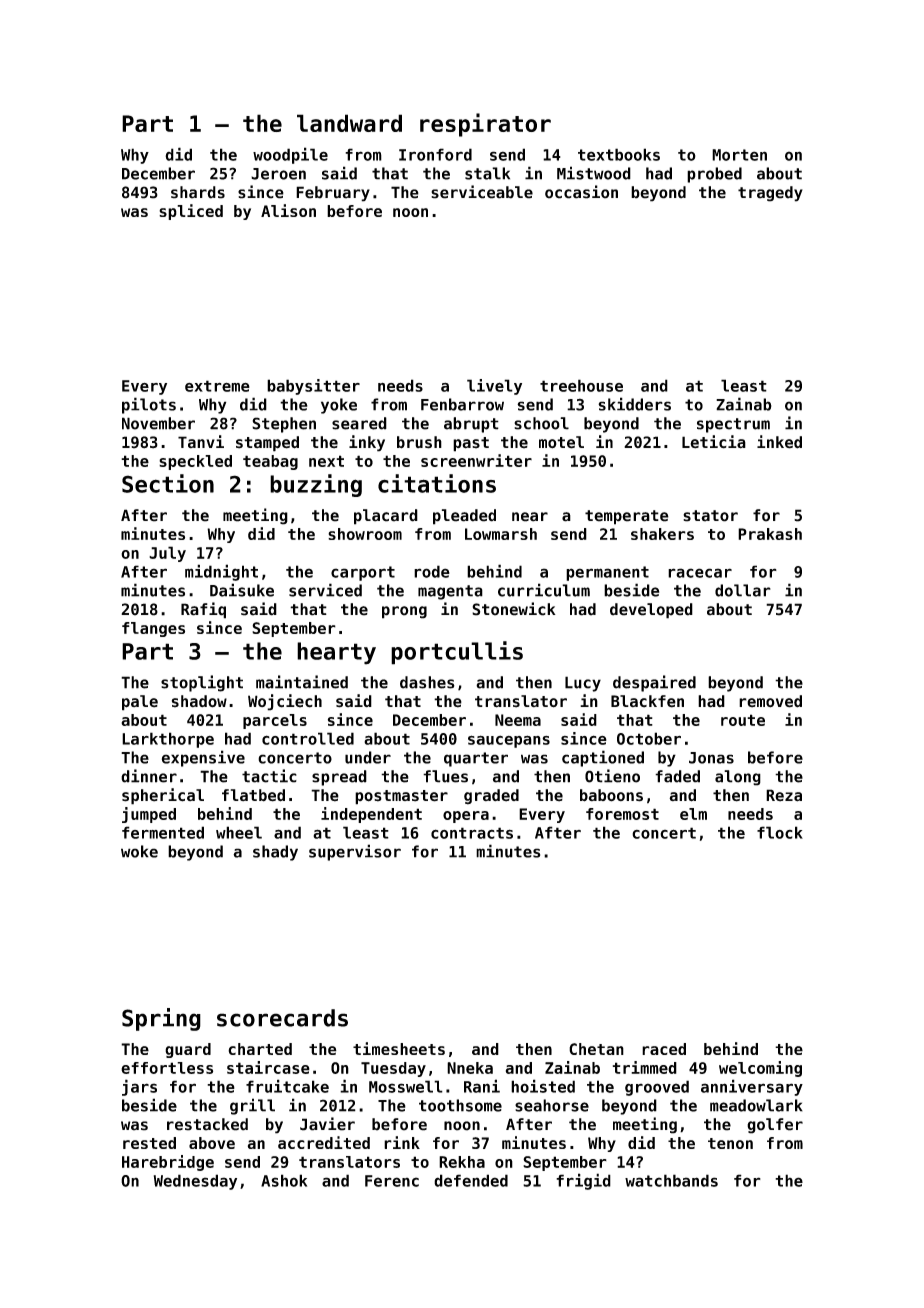 Image resolution: width=924 pixels, height=1308 pixels. What do you see at coordinates (634, 404) in the screenshot?
I see `skidders` at bounding box center [634, 404].
